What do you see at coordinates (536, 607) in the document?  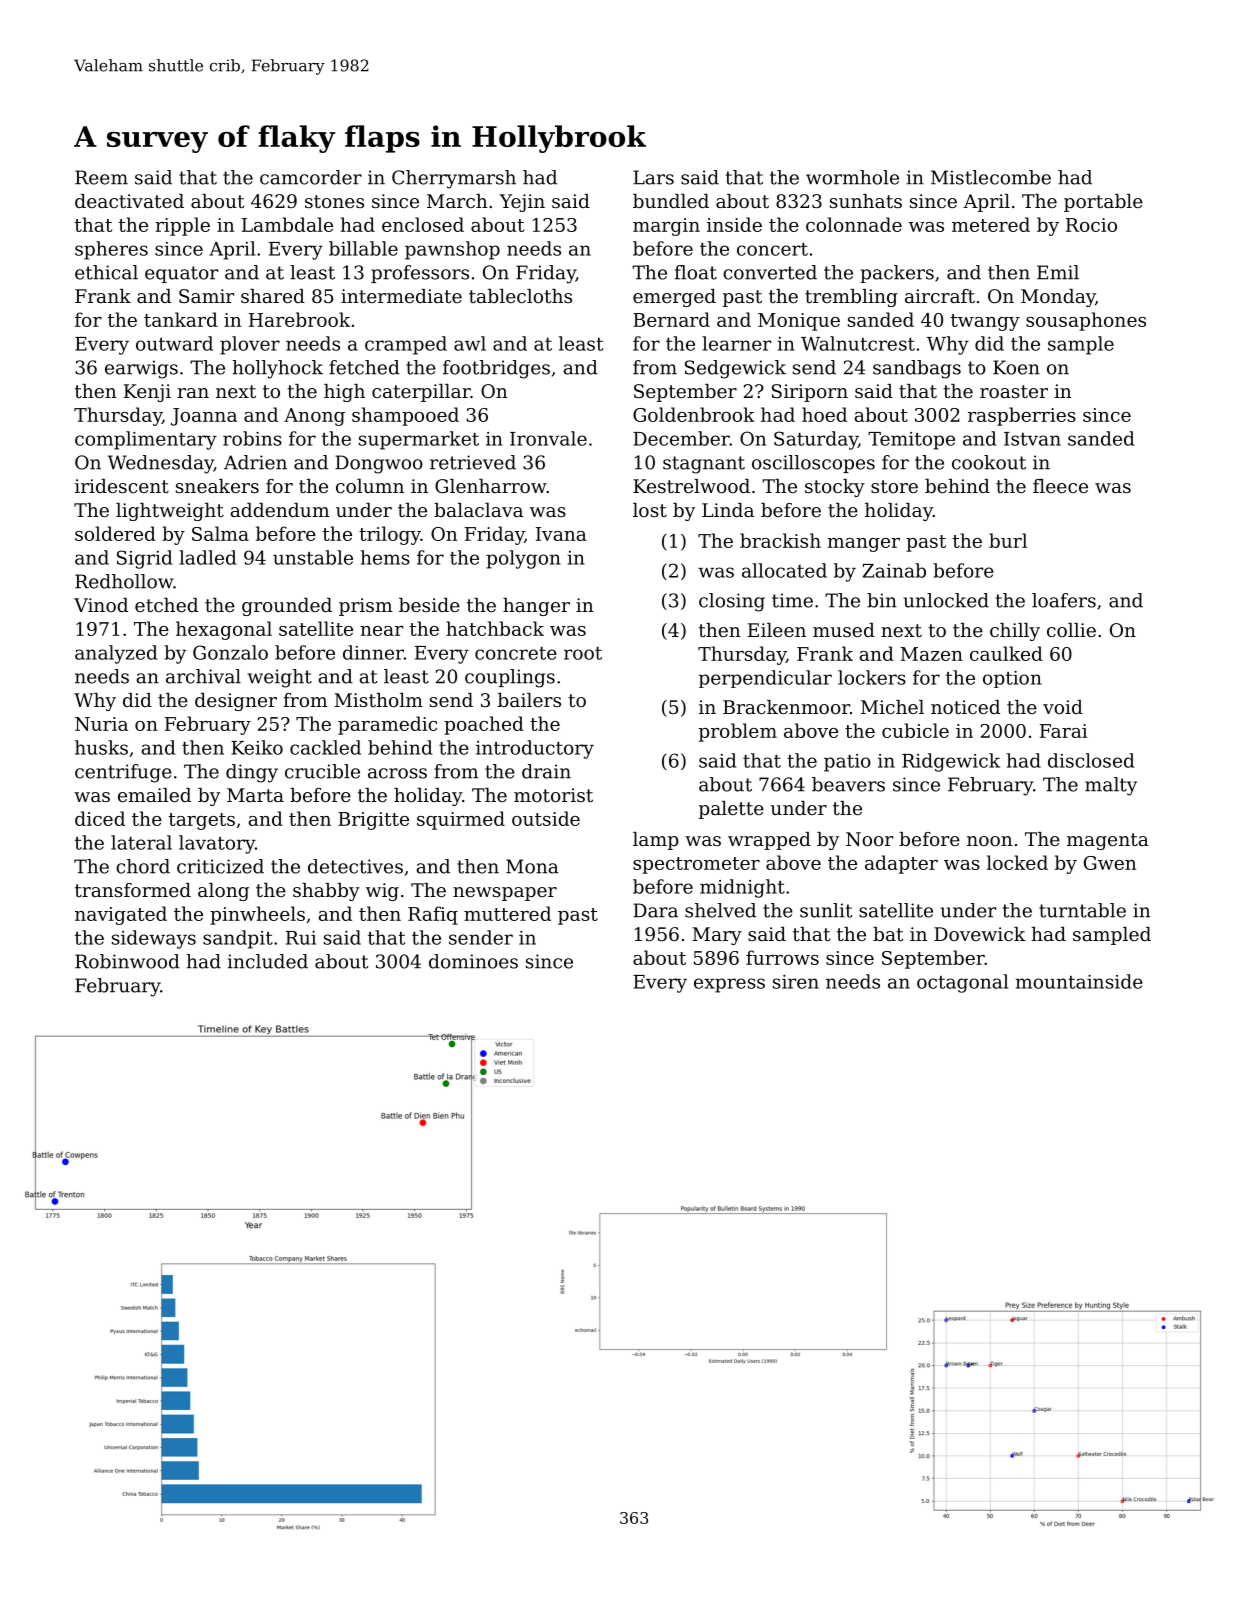 I see `hanger` at bounding box center [536, 607].
